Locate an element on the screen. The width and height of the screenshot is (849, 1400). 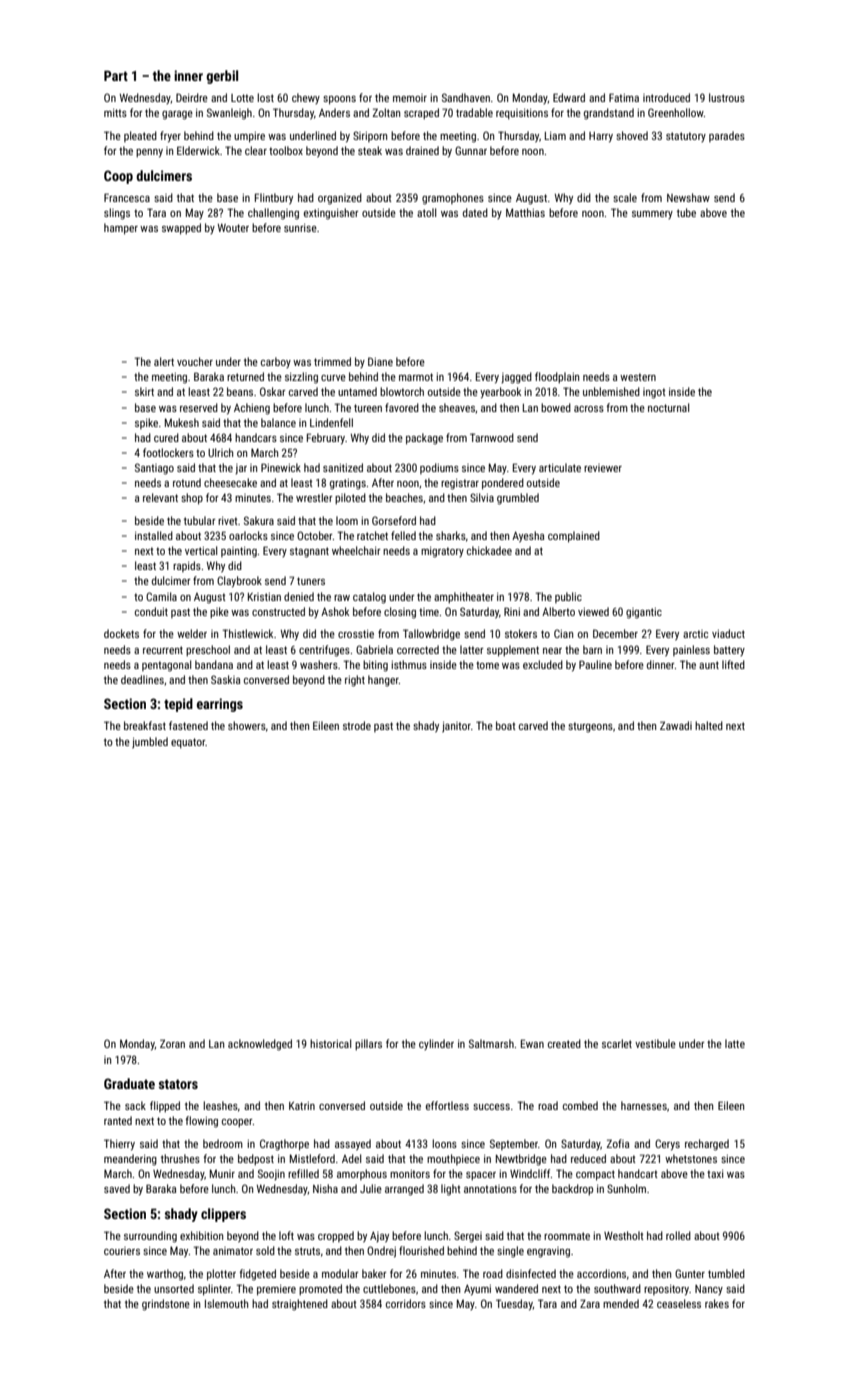
gerbil is located at coordinates (222, 77).
